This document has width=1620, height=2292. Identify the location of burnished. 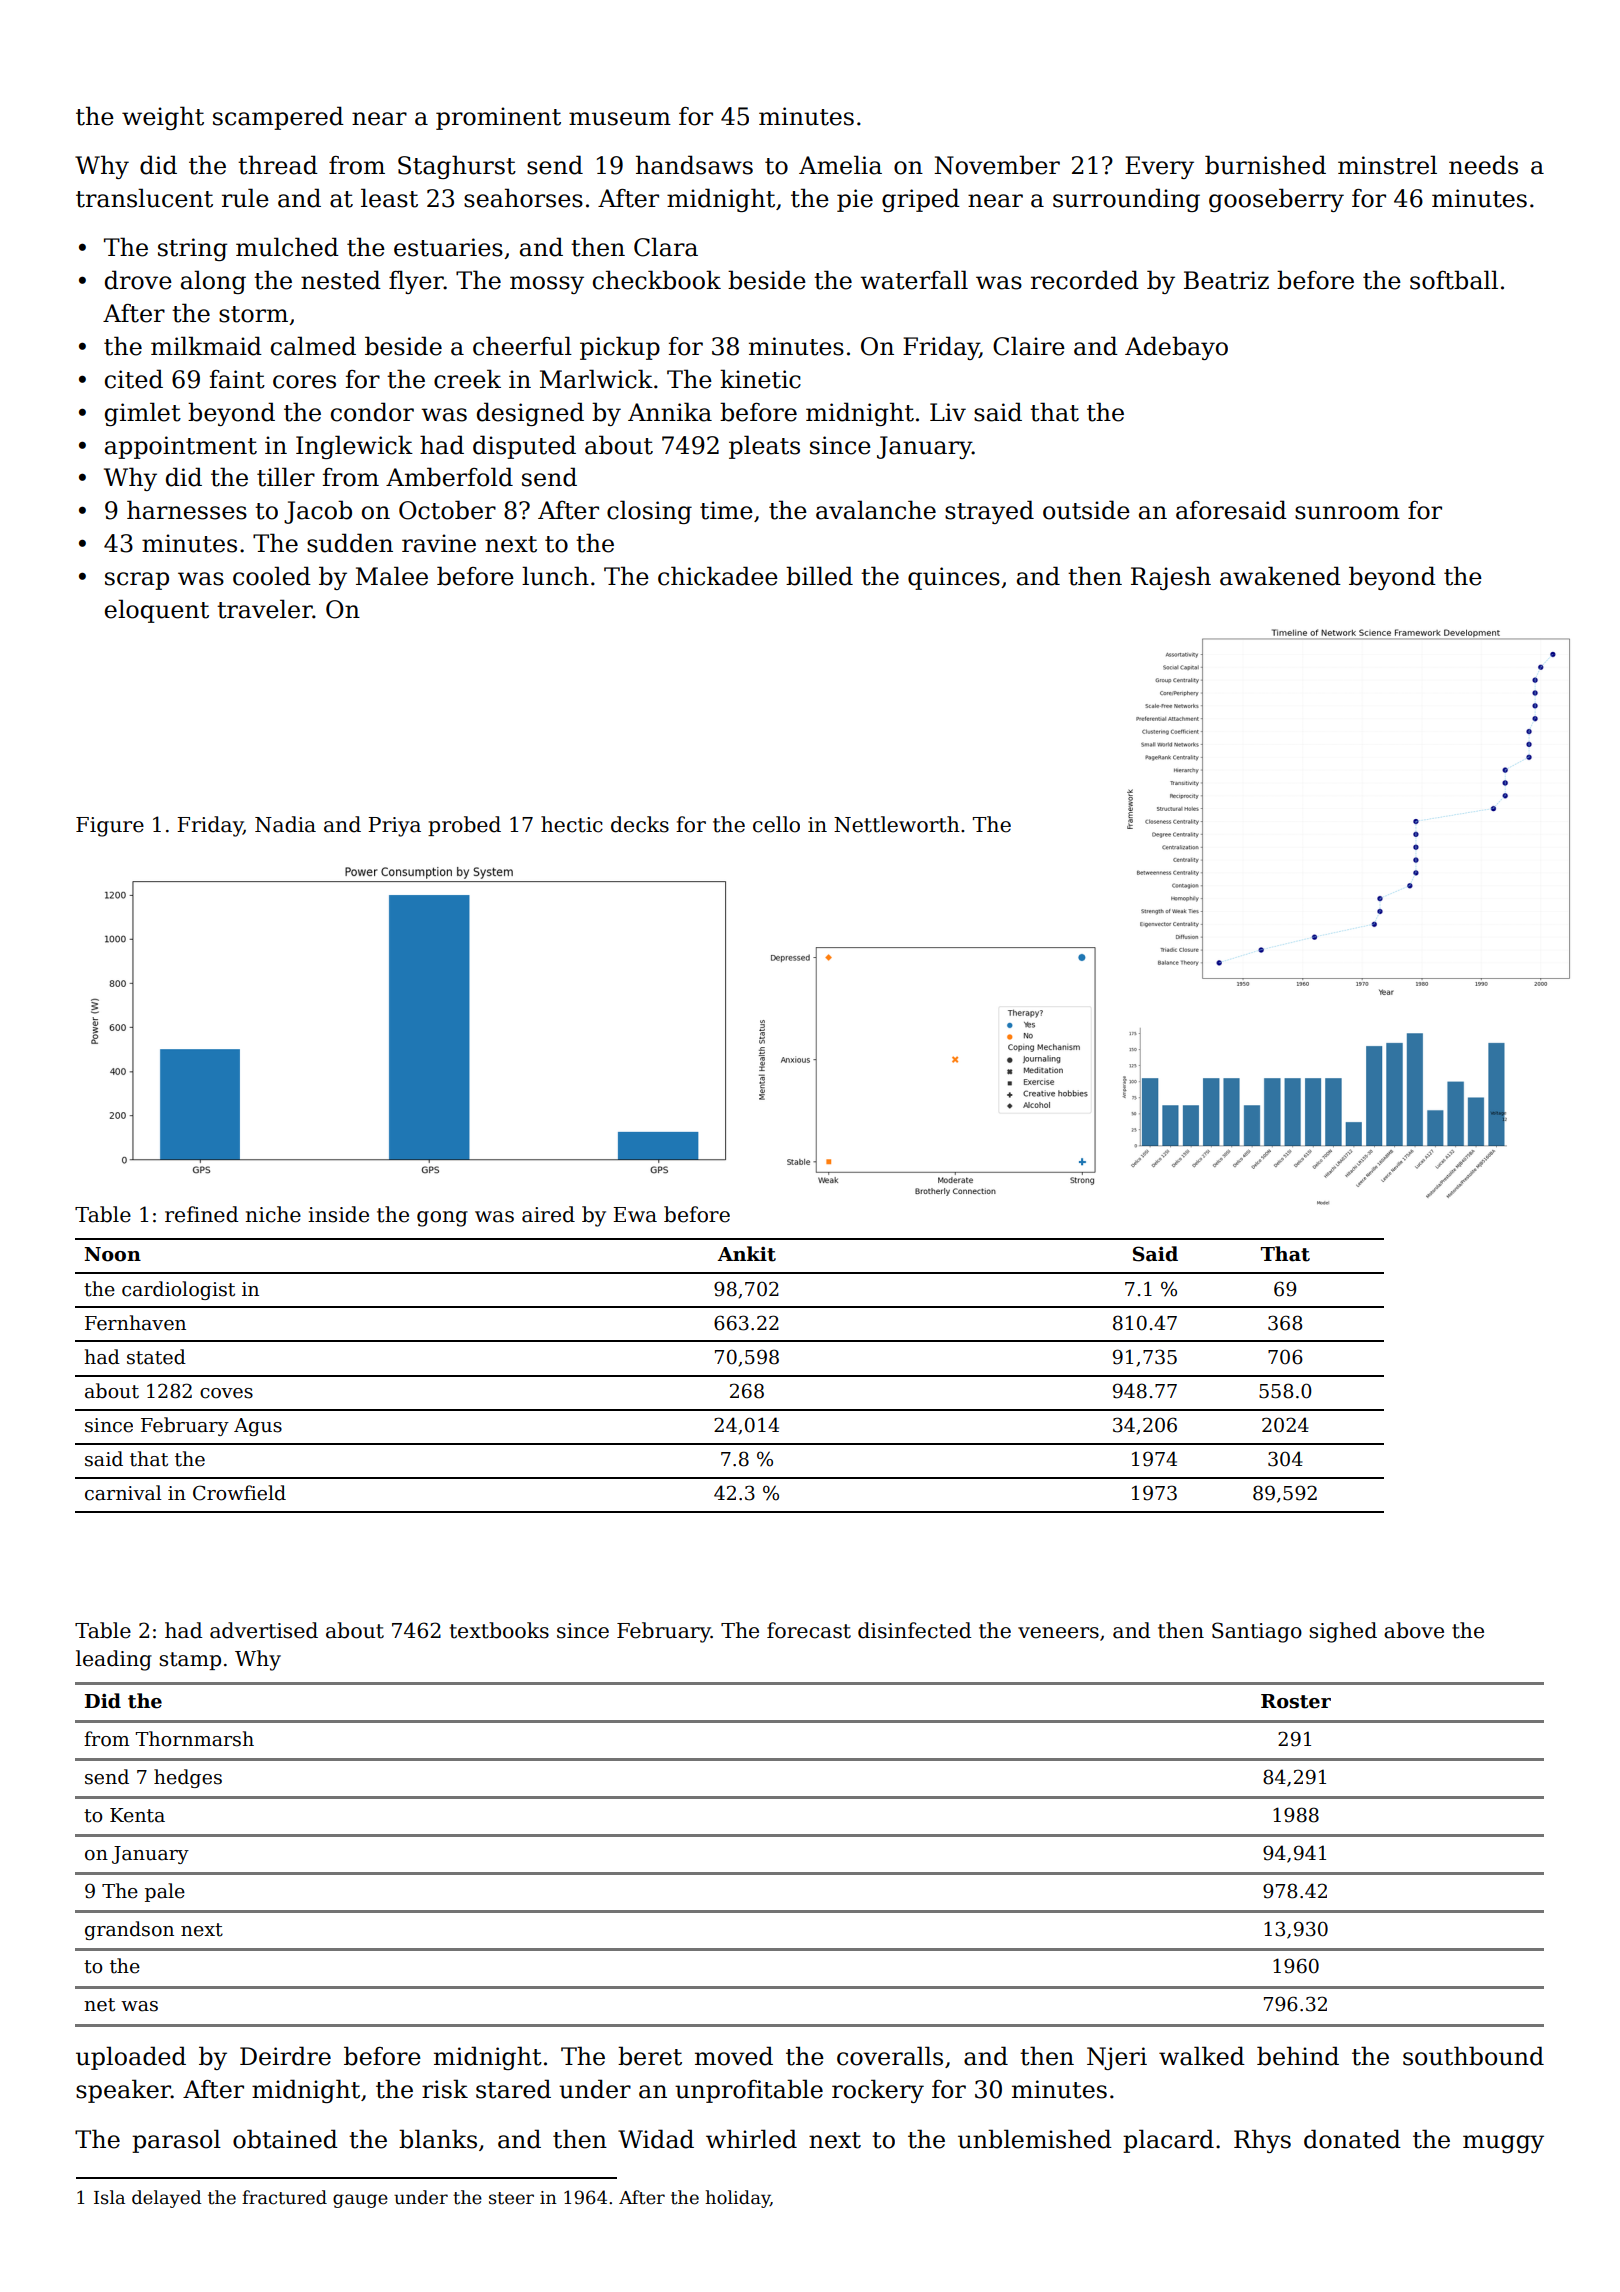
(1265, 165).
